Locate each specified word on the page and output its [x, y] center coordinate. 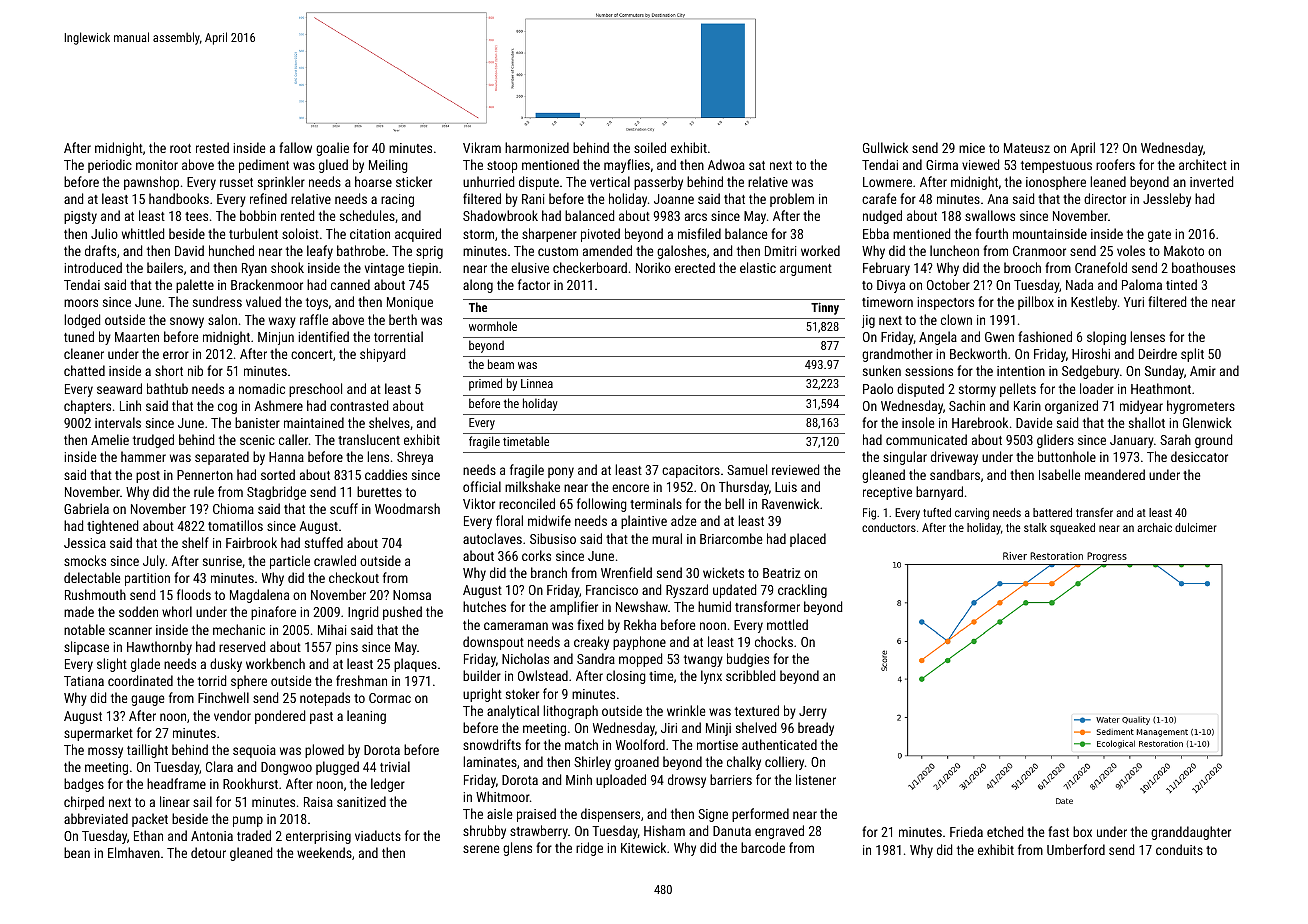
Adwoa [726, 164]
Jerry [813, 712]
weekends [324, 852]
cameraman [516, 626]
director [1105, 198]
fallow [295, 147]
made [79, 611]
